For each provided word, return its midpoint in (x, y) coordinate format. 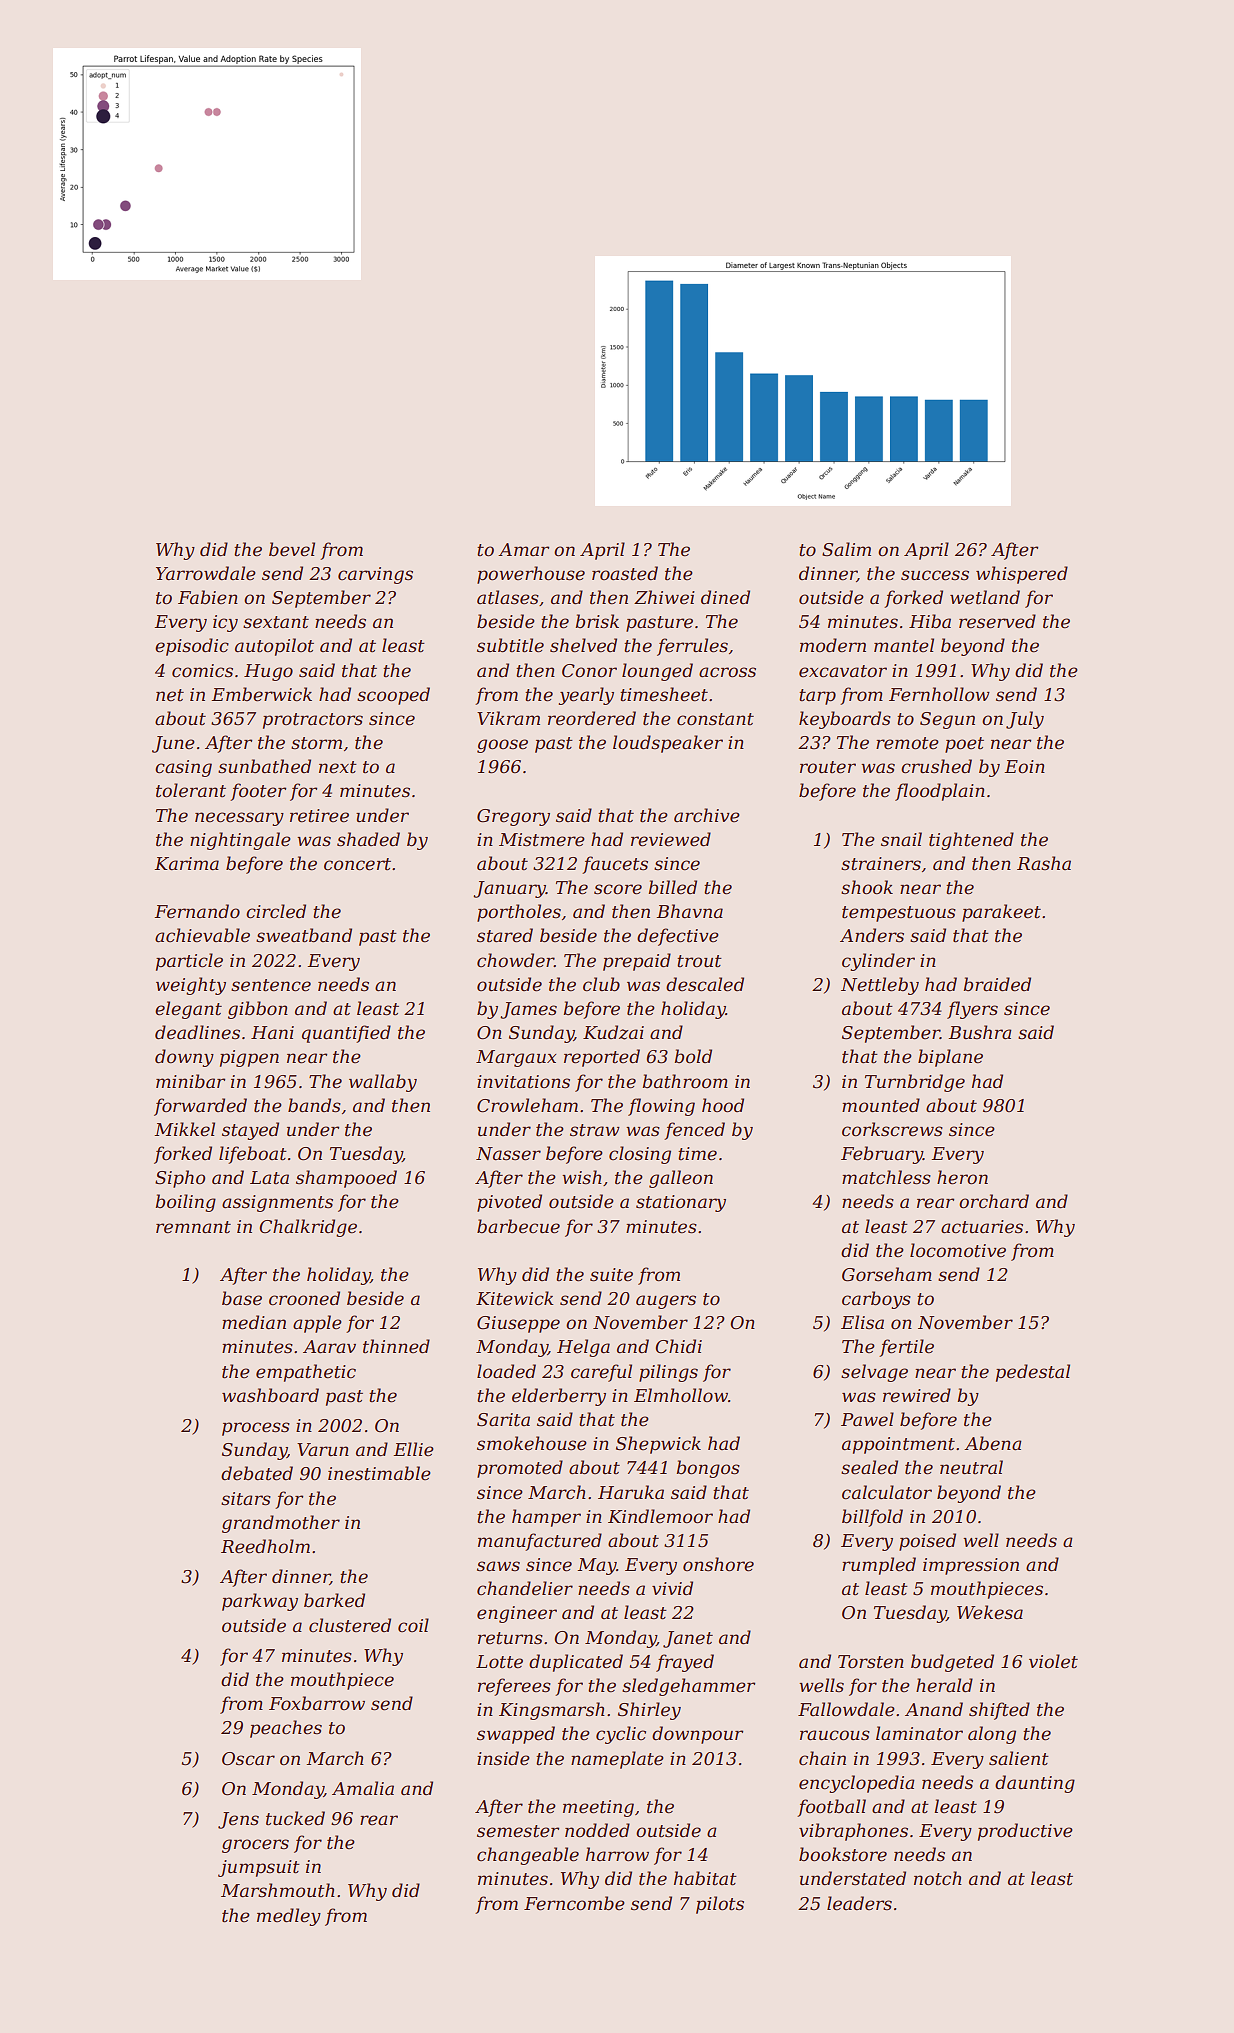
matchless (886, 1177)
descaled (705, 984)
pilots (720, 1905)
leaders (859, 1903)
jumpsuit (259, 1868)
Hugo (268, 672)
